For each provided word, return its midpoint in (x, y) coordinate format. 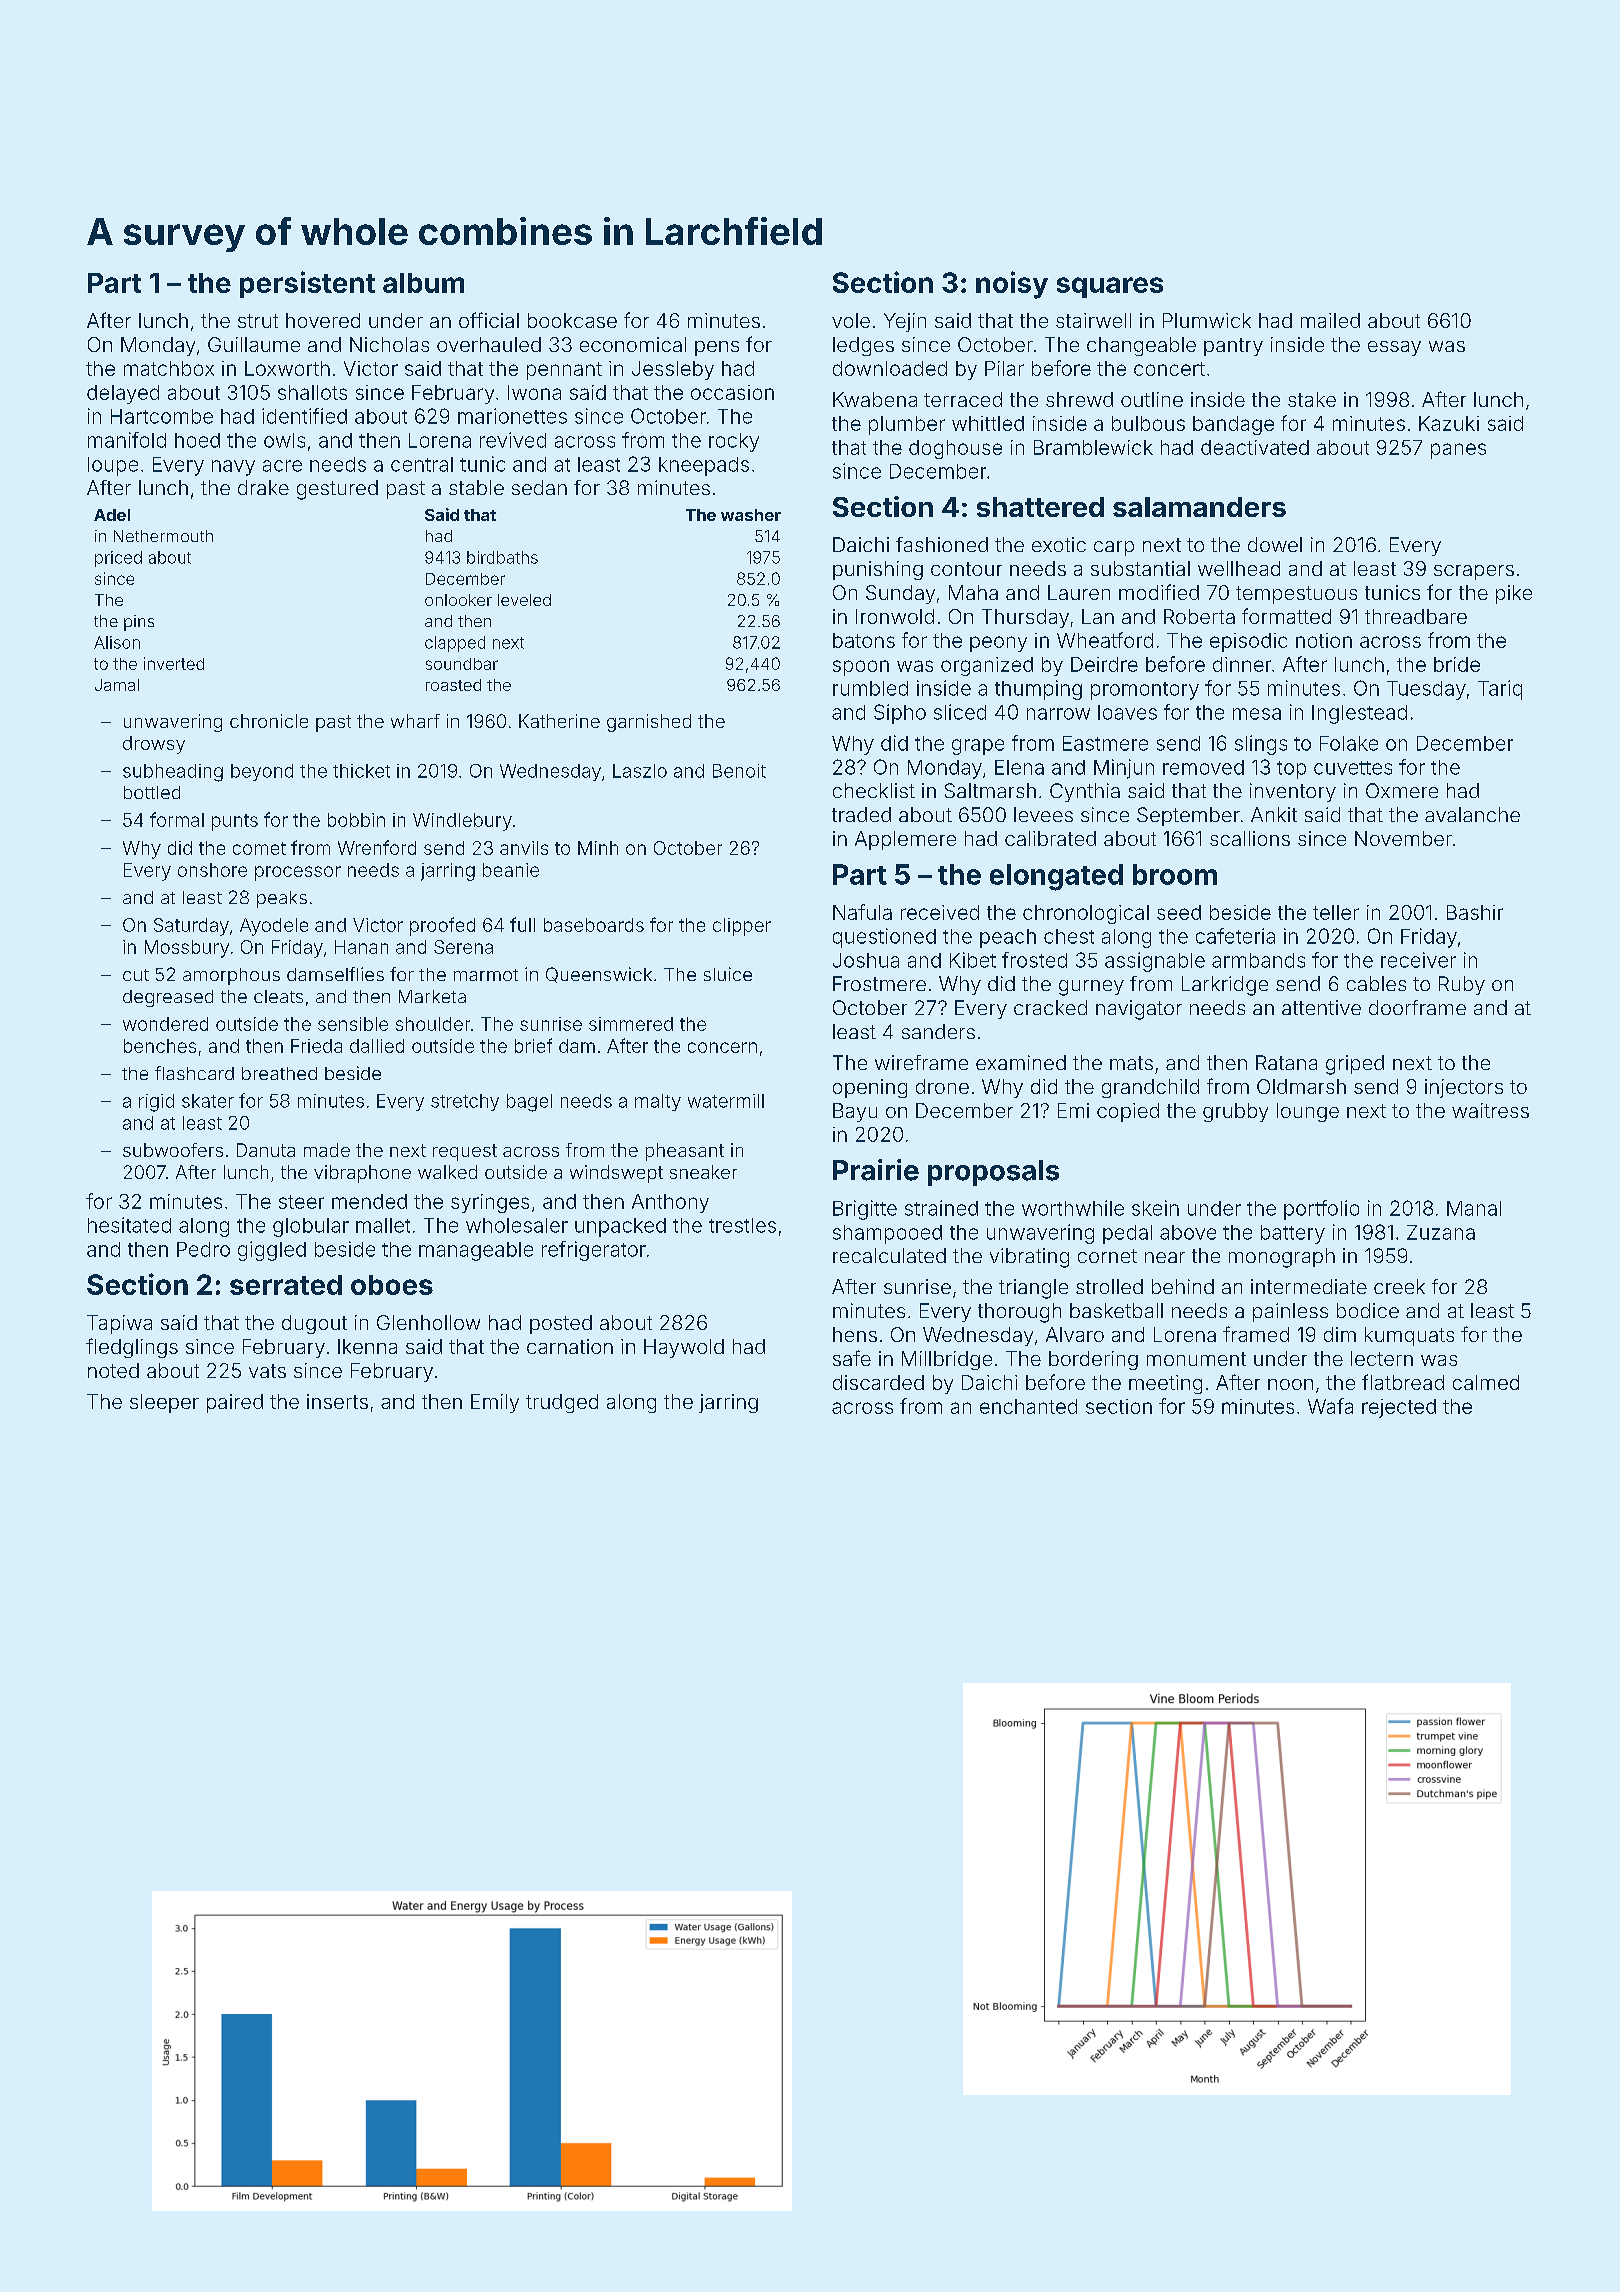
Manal (1474, 1208)
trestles (742, 1225)
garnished (649, 723)
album (423, 283)
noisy (1012, 285)
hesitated (129, 1225)
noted (113, 1370)
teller (1336, 912)
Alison (117, 642)
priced (118, 559)
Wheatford (1105, 640)
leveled (524, 600)
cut (136, 975)
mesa (1257, 714)
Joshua (866, 960)
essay (1394, 348)
